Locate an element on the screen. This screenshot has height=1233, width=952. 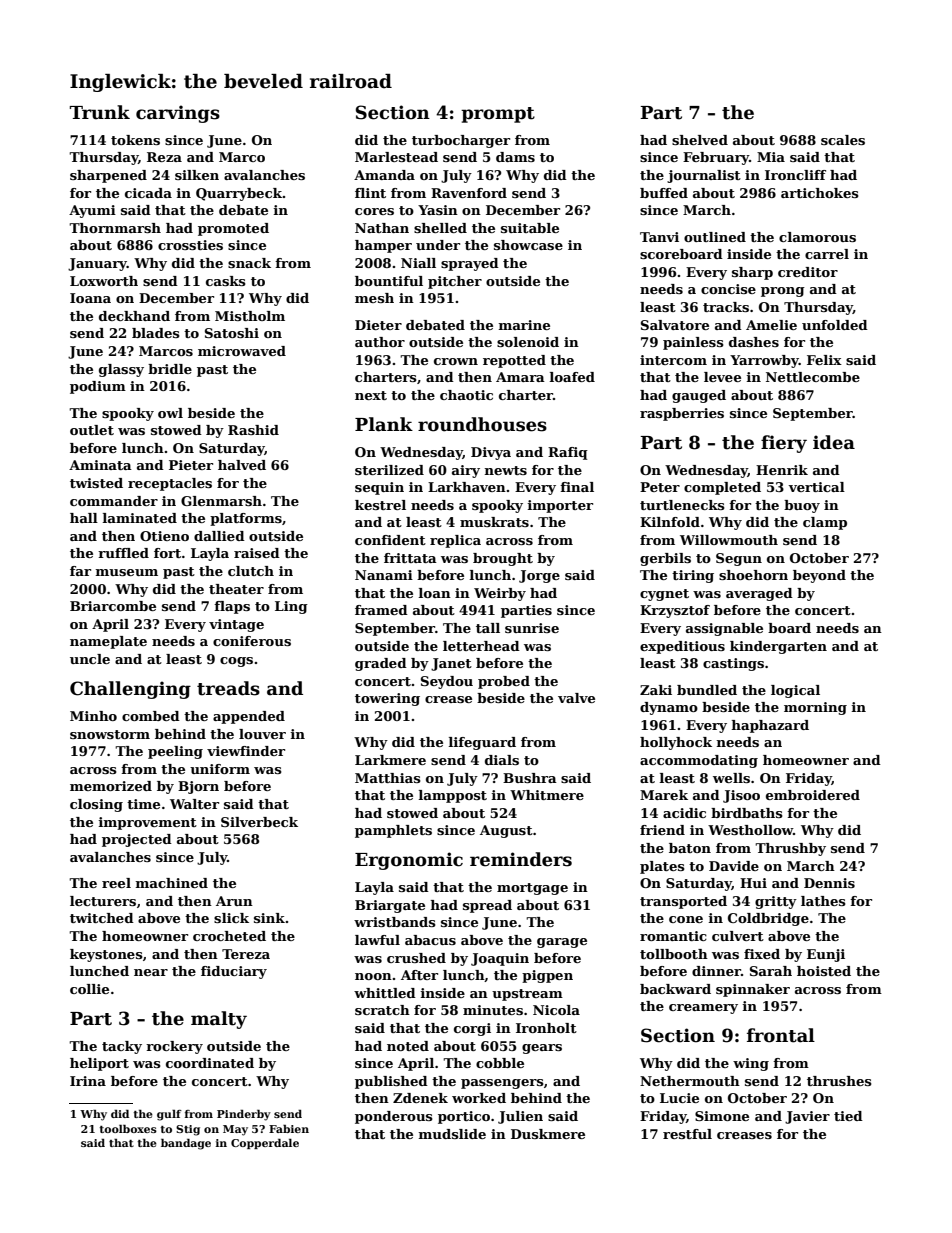
lawful is located at coordinates (377, 940).
